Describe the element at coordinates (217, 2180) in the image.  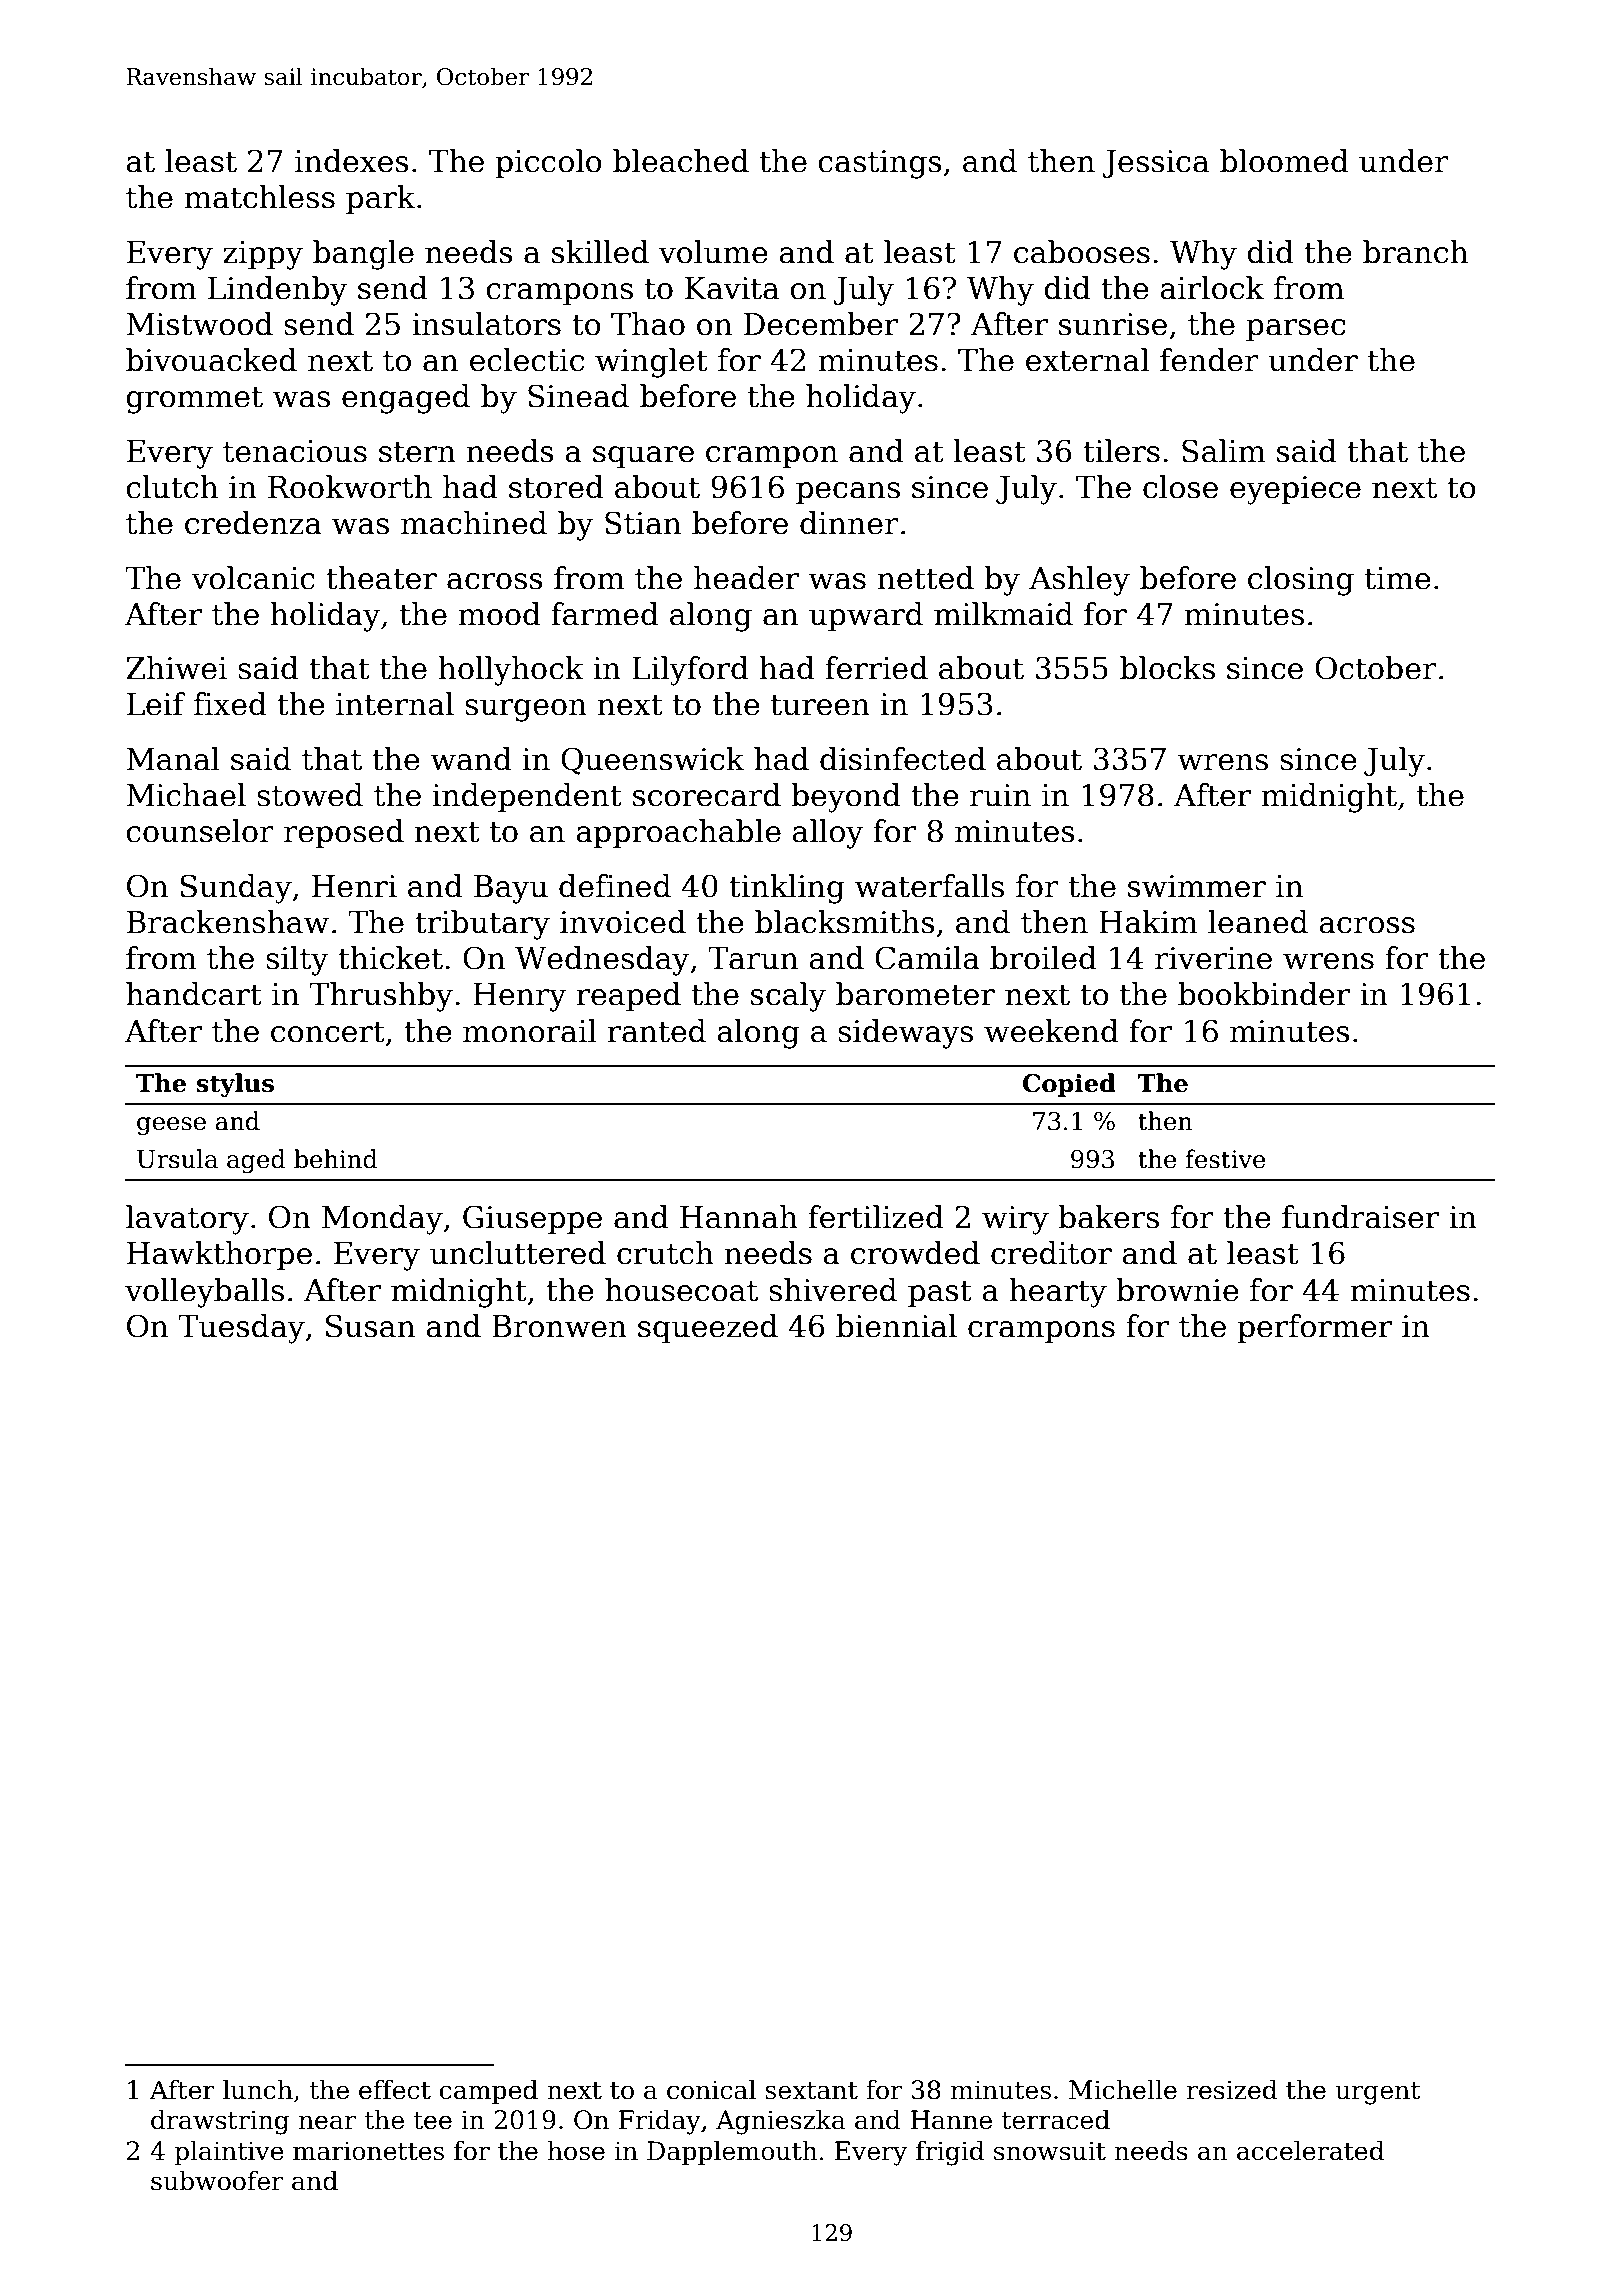
I see `subwoofer` at that location.
